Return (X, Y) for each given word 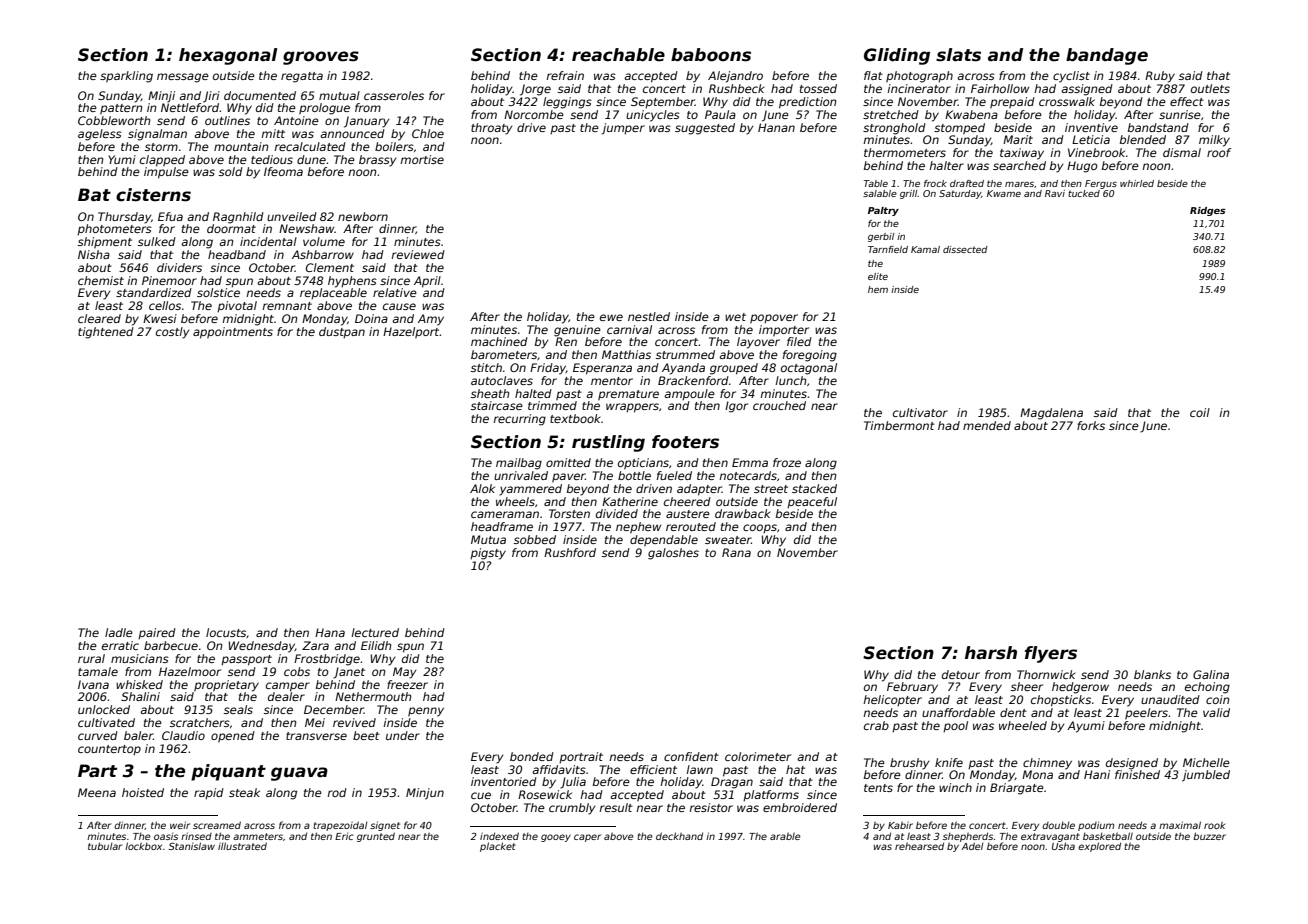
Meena (97, 792)
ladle (119, 632)
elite (878, 276)
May (405, 673)
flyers (1051, 654)
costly (173, 333)
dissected (965, 249)
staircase (497, 405)
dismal (1182, 152)
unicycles (653, 116)
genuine (577, 331)
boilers (394, 146)
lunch (791, 380)
